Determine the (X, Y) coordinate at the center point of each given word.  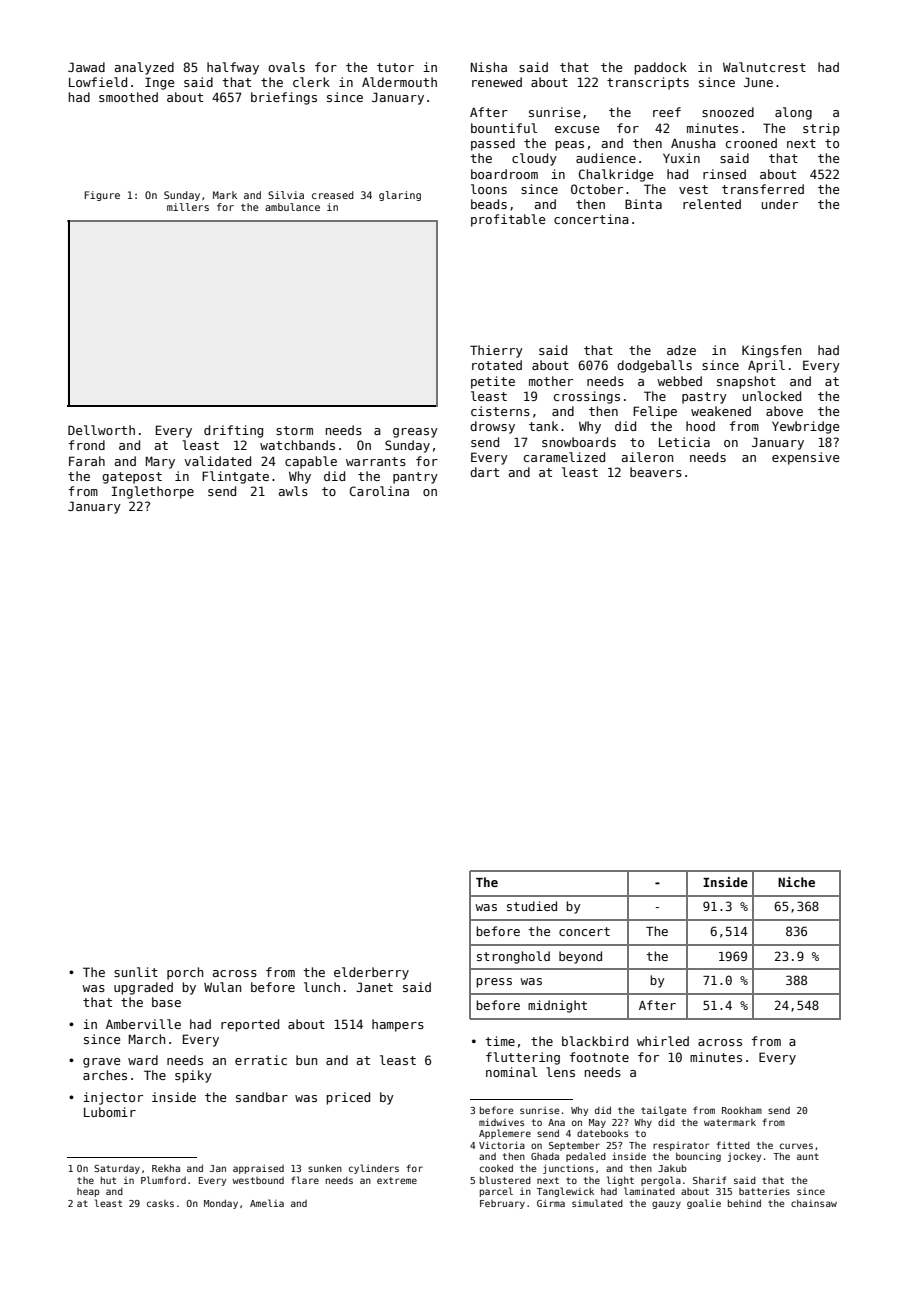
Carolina (379, 491)
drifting (233, 431)
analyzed (144, 68)
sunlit (136, 972)
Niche (796, 882)
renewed (497, 82)
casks (160, 1203)
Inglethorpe (153, 492)
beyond (580, 957)
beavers (656, 472)
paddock (660, 68)
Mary (160, 462)
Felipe (655, 412)
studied (532, 906)
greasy (415, 433)
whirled (663, 1041)
